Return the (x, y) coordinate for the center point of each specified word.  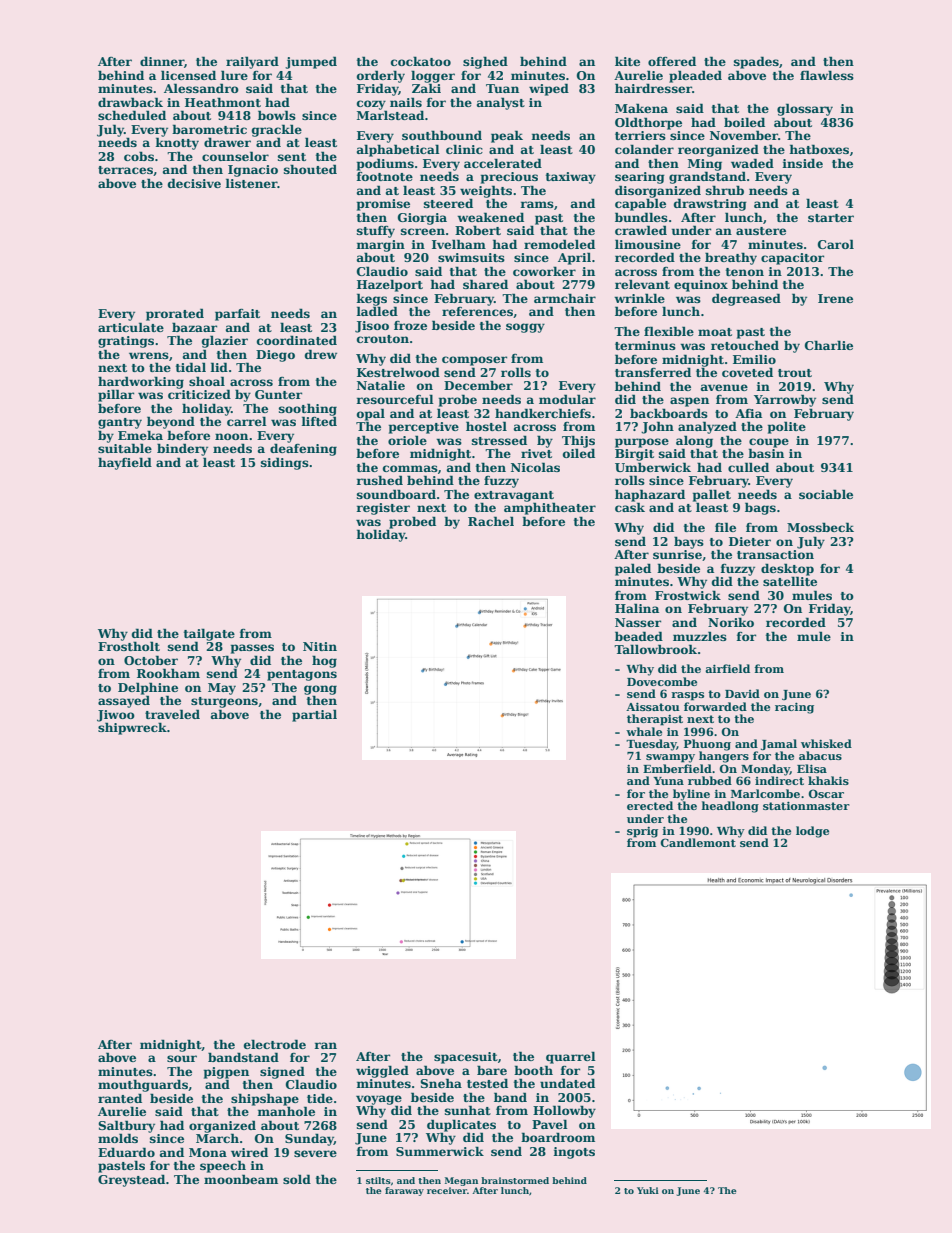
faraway (404, 1191)
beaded (639, 636)
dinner (162, 61)
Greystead (131, 1180)
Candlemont (698, 842)
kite (627, 61)
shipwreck (132, 728)
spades (756, 62)
